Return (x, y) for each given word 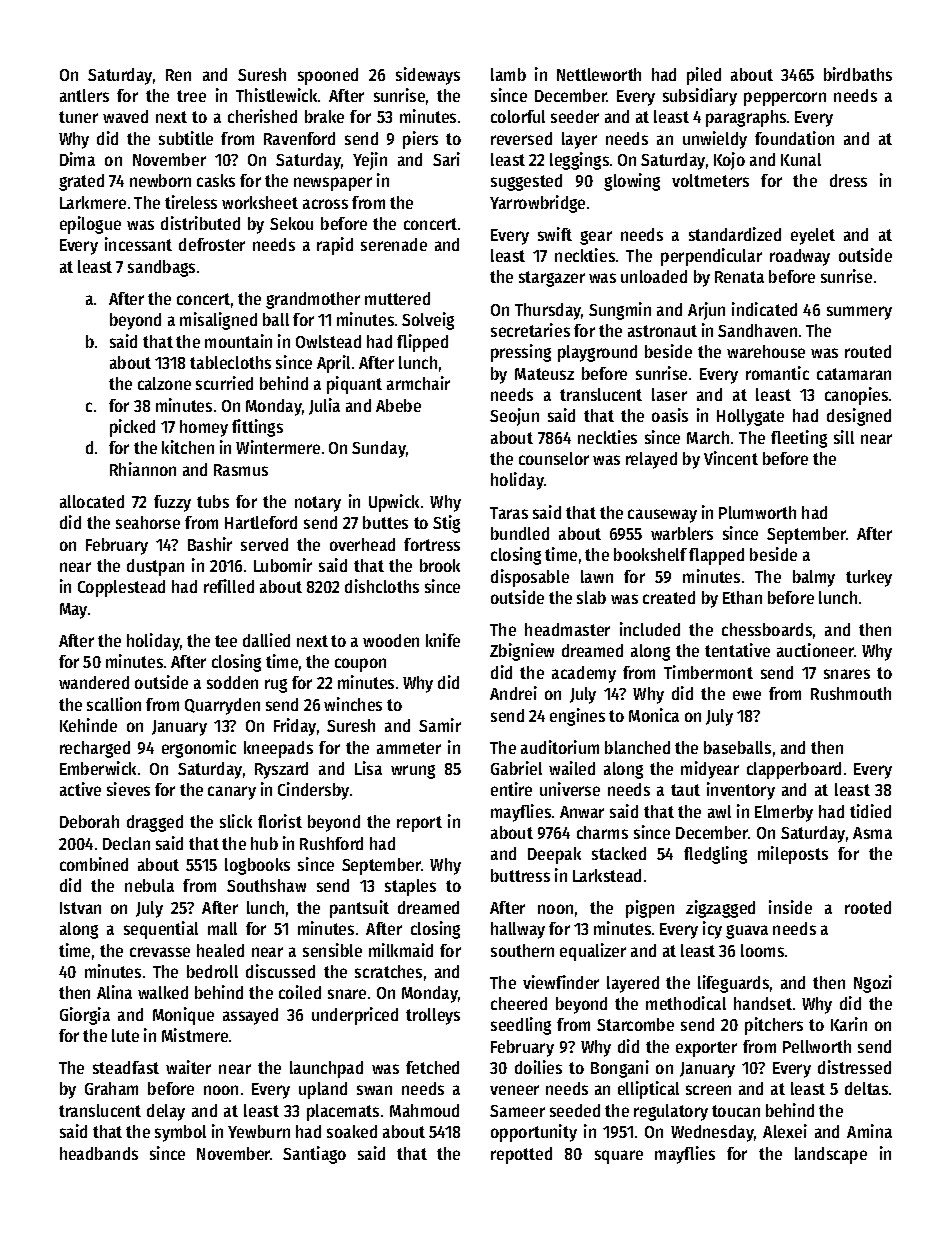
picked (132, 428)
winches (353, 704)
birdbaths (858, 74)
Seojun (514, 417)
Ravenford (299, 138)
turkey (869, 578)
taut (685, 790)
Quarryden (222, 706)
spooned (328, 76)
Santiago (314, 1155)
